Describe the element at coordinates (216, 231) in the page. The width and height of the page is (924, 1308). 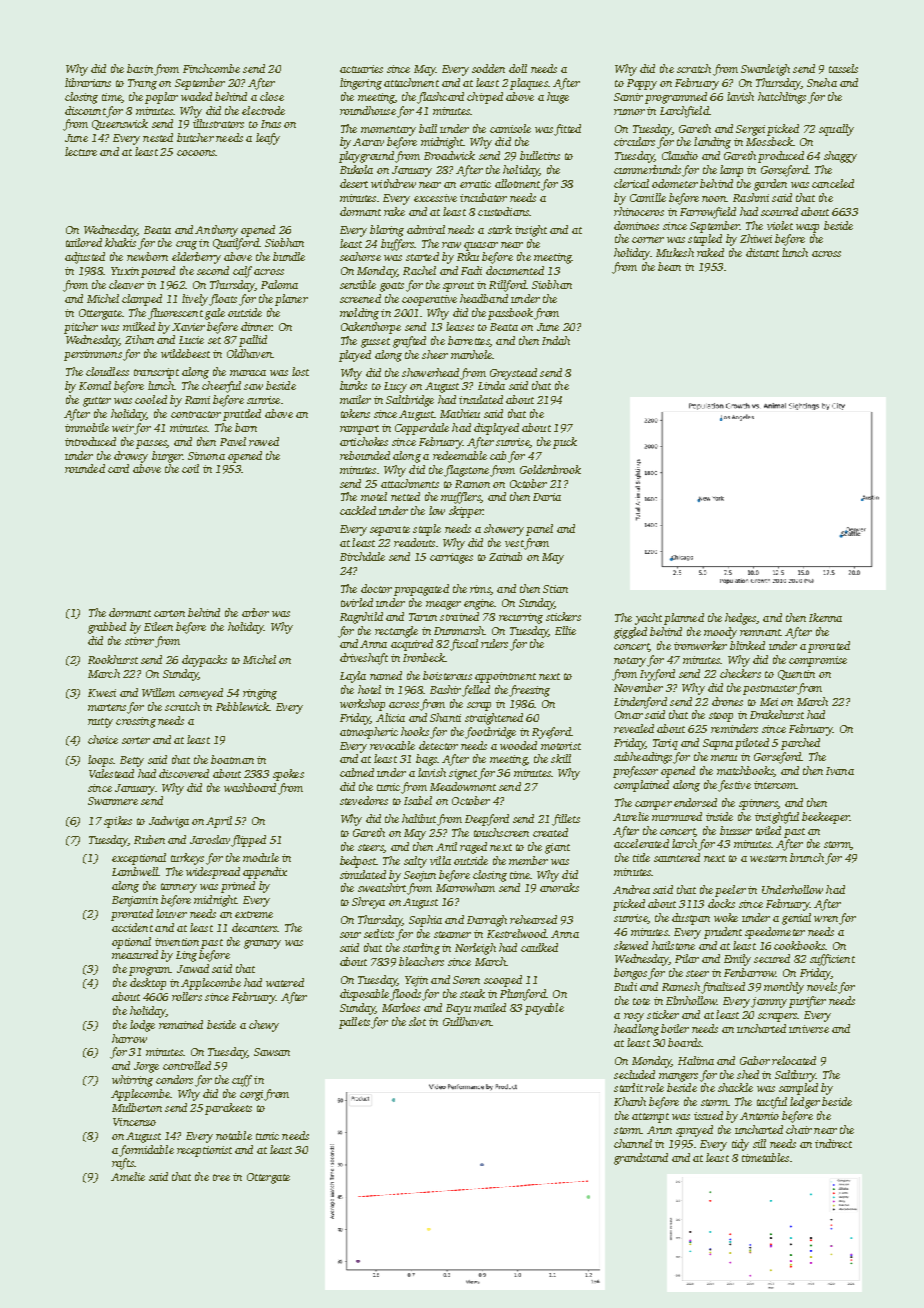
I see `Anthony` at that location.
